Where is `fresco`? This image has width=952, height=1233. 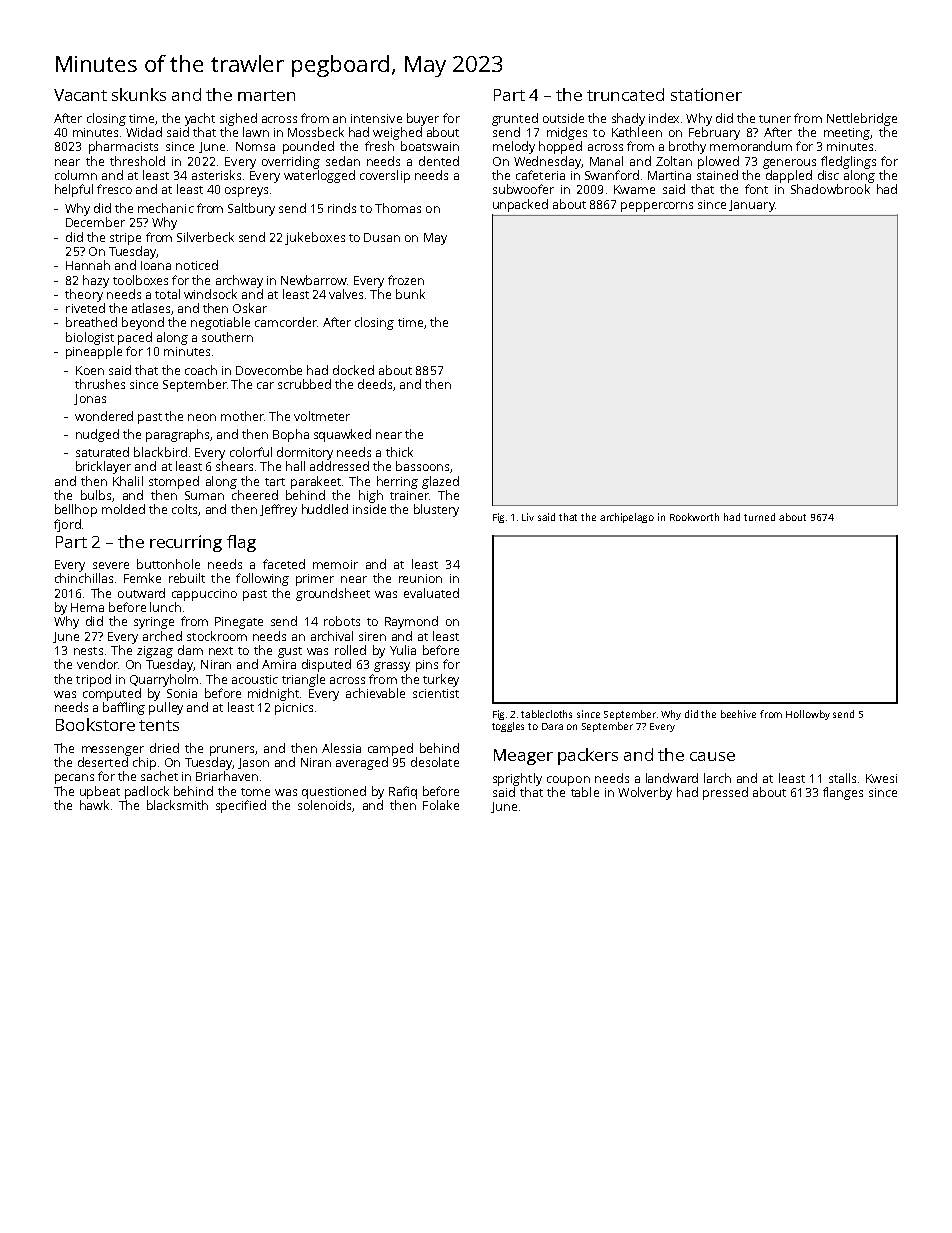 fresco is located at coordinates (114, 189).
